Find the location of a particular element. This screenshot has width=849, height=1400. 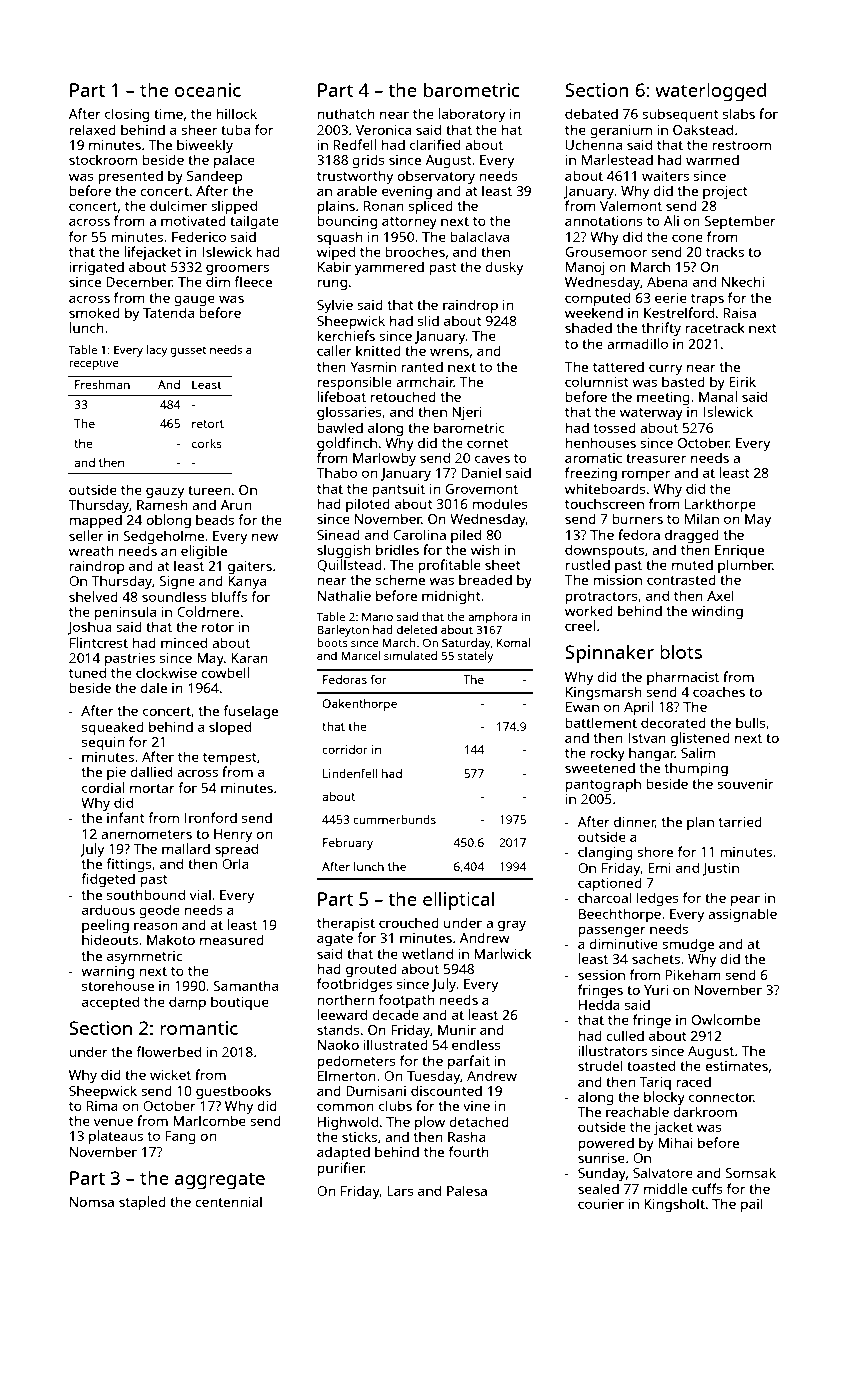

piloted is located at coordinates (368, 505).
